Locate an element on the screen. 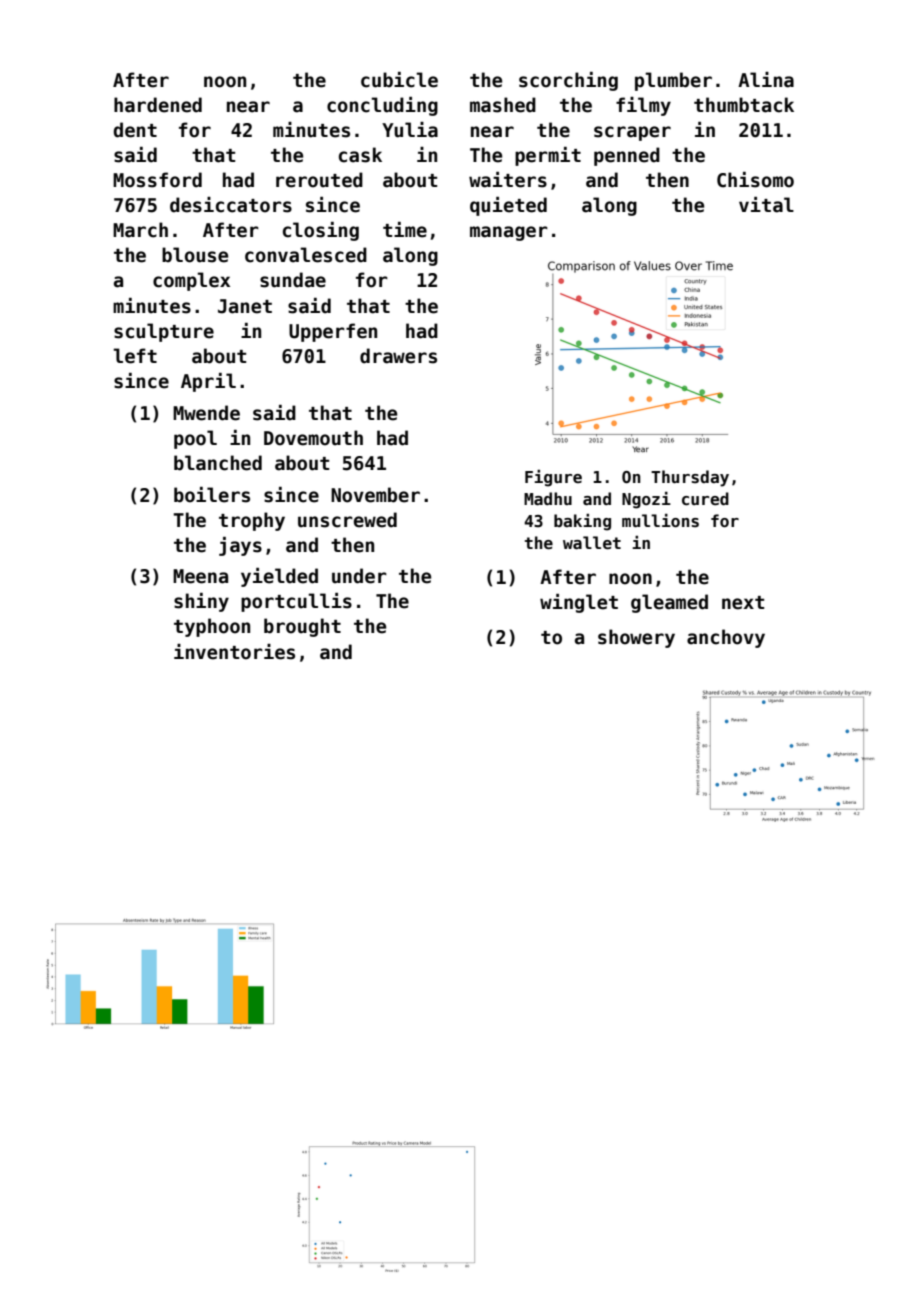 The width and height of the screenshot is (908, 1316). wallet is located at coordinates (592, 543).
